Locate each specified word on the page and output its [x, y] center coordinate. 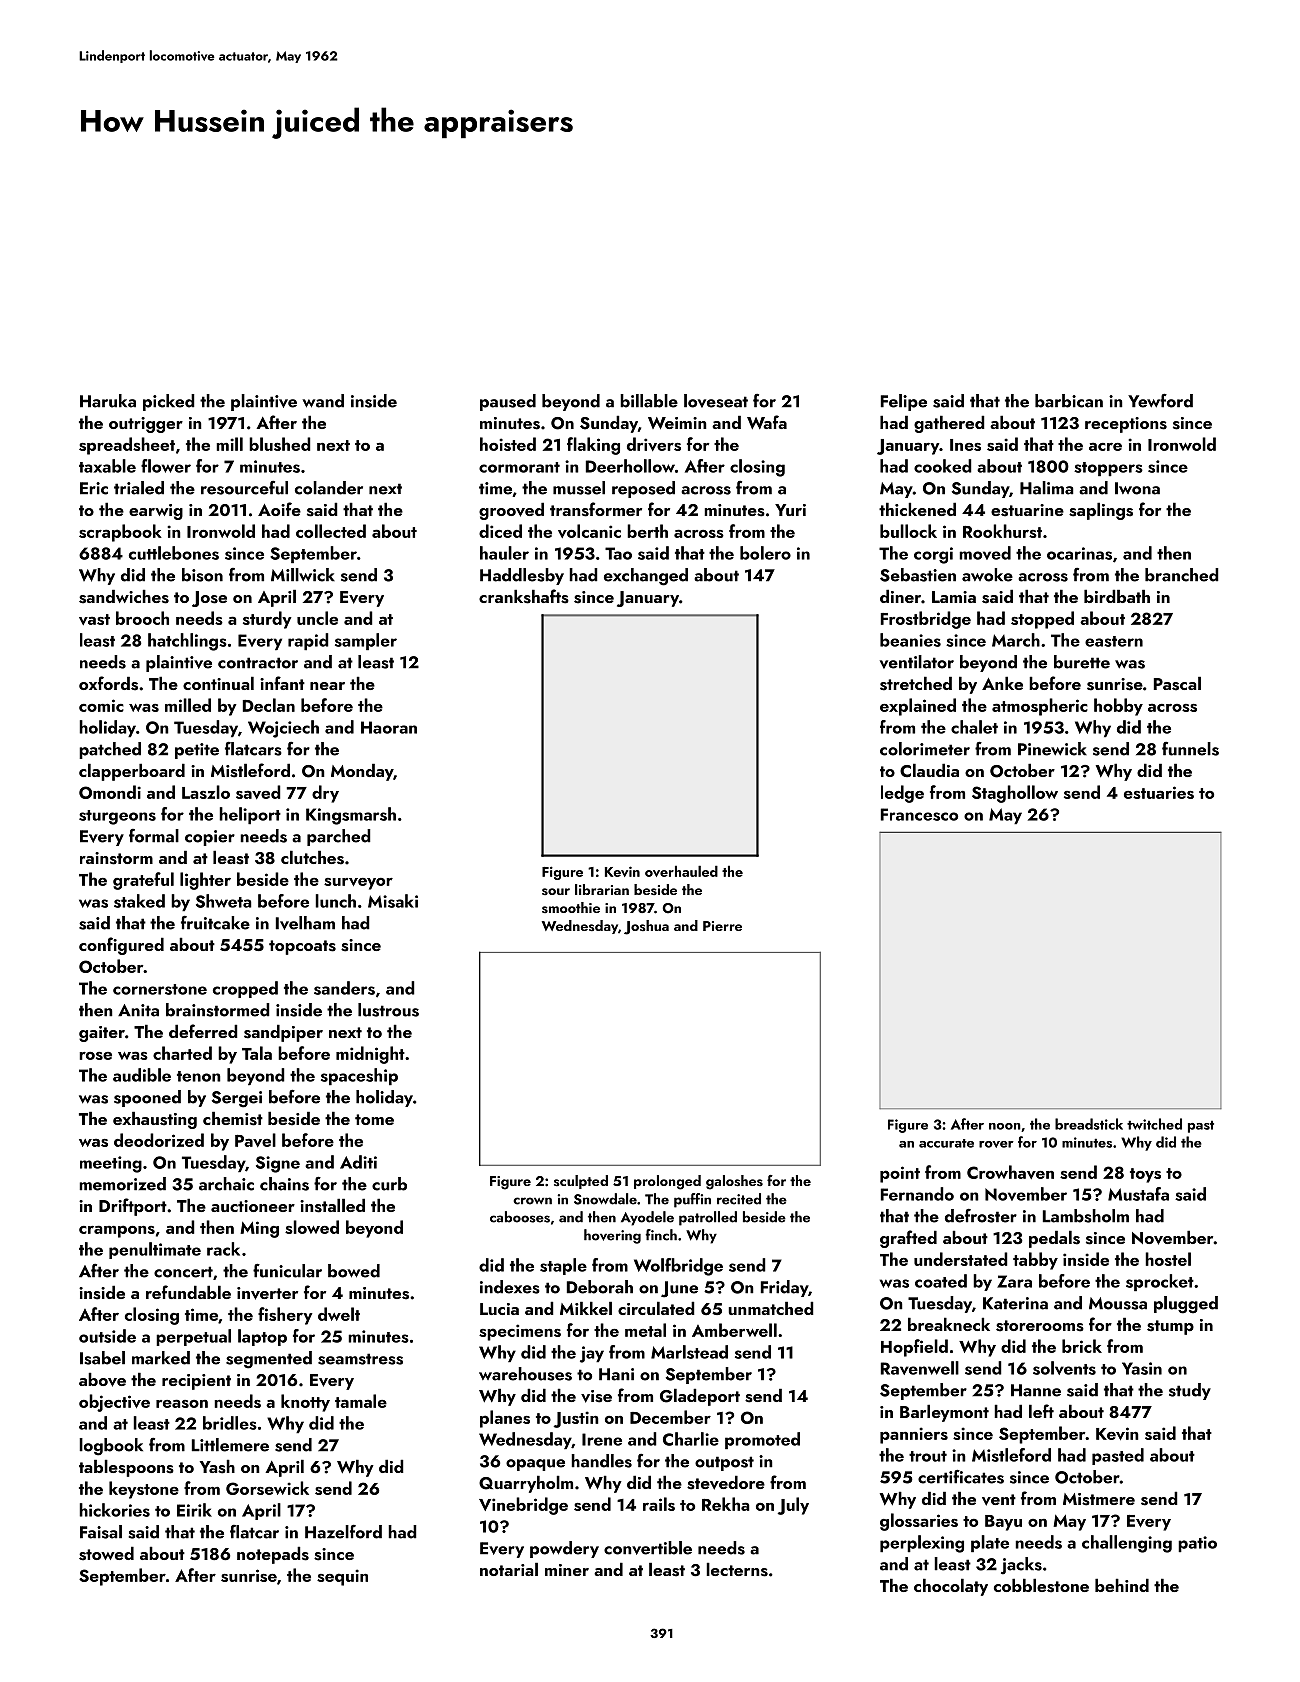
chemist [233, 1118]
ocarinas [1079, 553]
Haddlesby [522, 576]
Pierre [722, 926]
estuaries [1159, 792]
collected [331, 531]
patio [1197, 1544]
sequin [342, 1577]
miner [567, 1570]
